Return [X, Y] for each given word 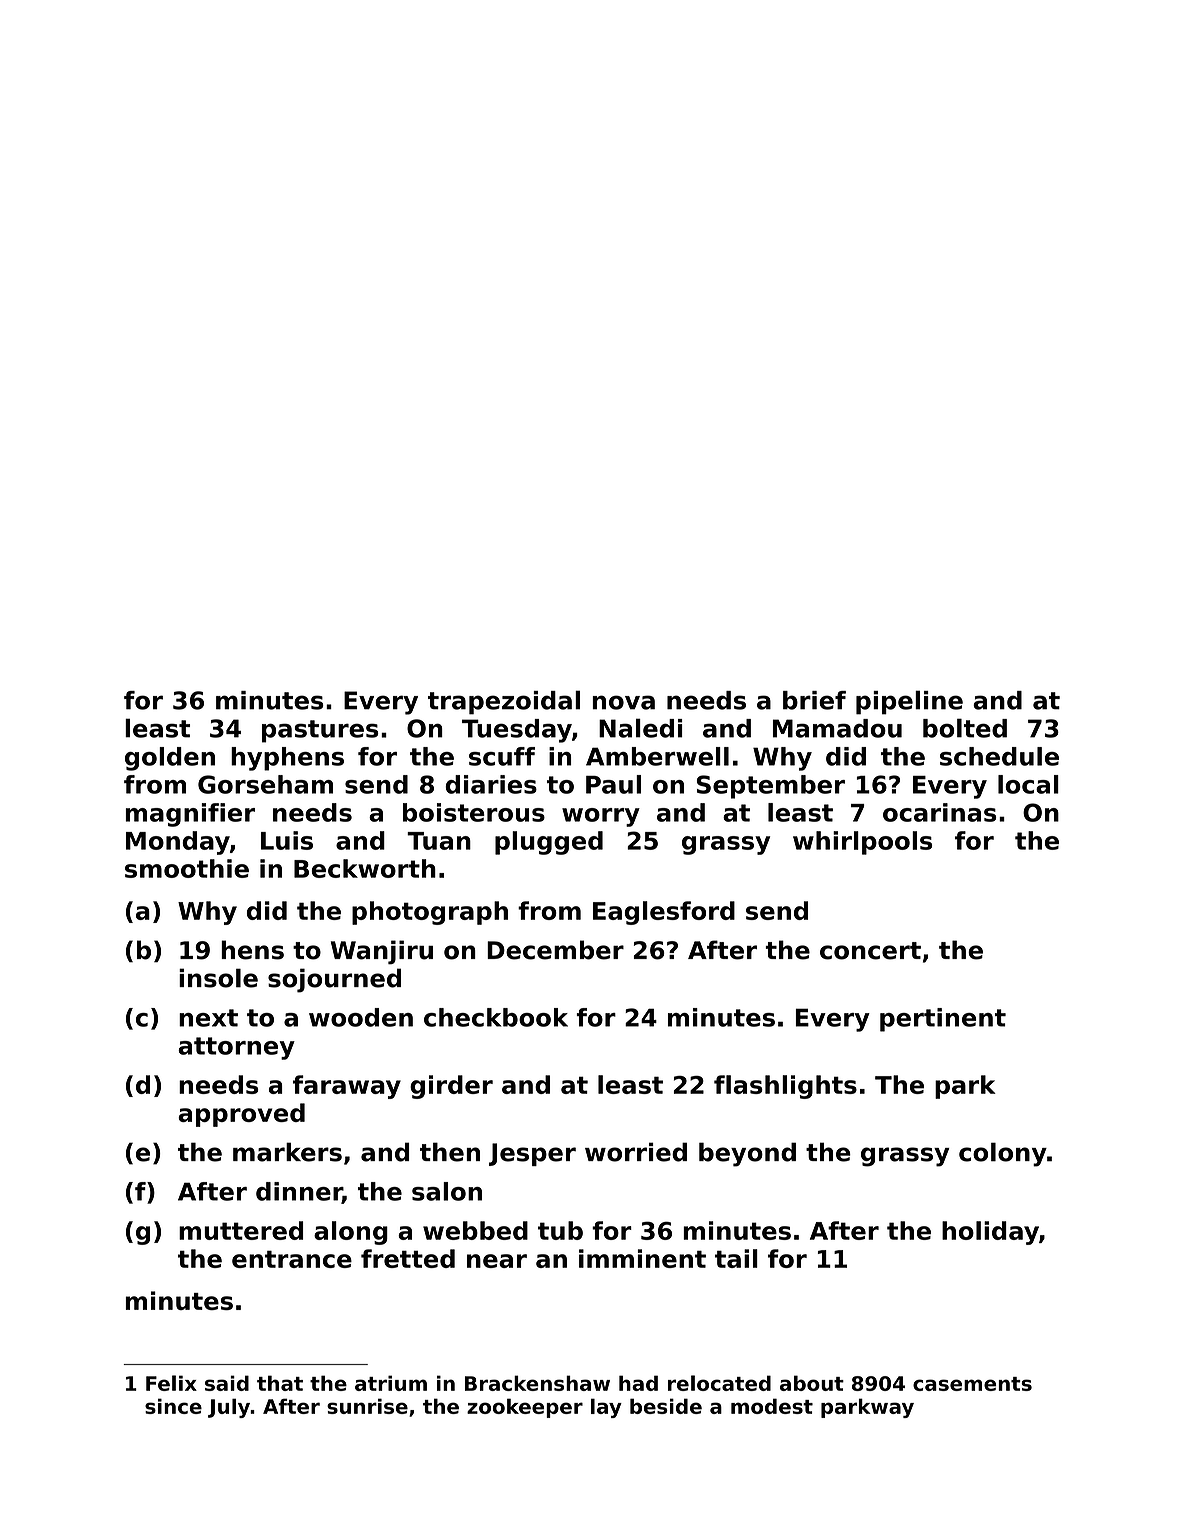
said [227, 1383]
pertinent [943, 1020]
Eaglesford [664, 913]
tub [560, 1230]
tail [736, 1258]
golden [170, 759]
